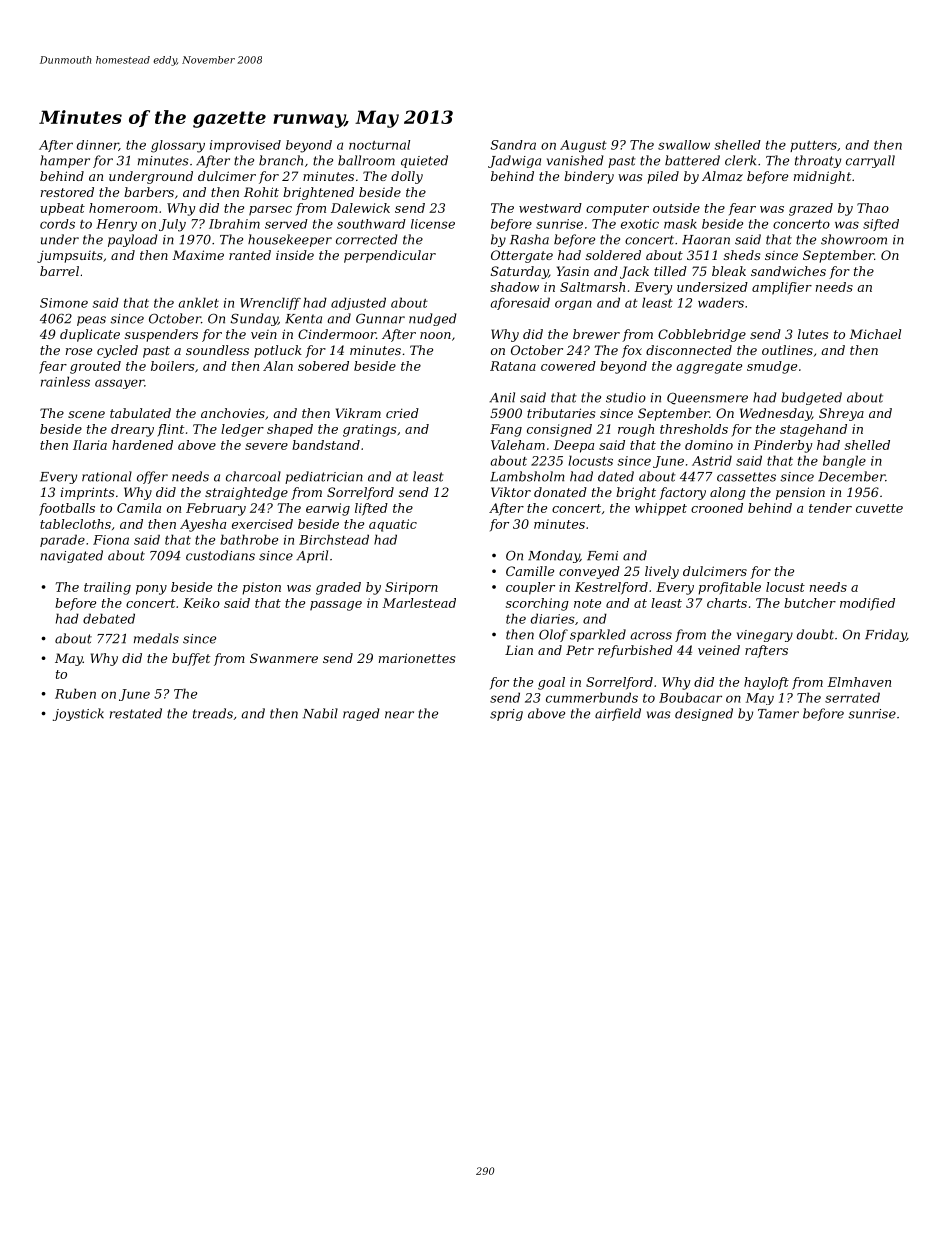  Describe the element at coordinates (852, 697) in the document. I see `serrated` at that location.
